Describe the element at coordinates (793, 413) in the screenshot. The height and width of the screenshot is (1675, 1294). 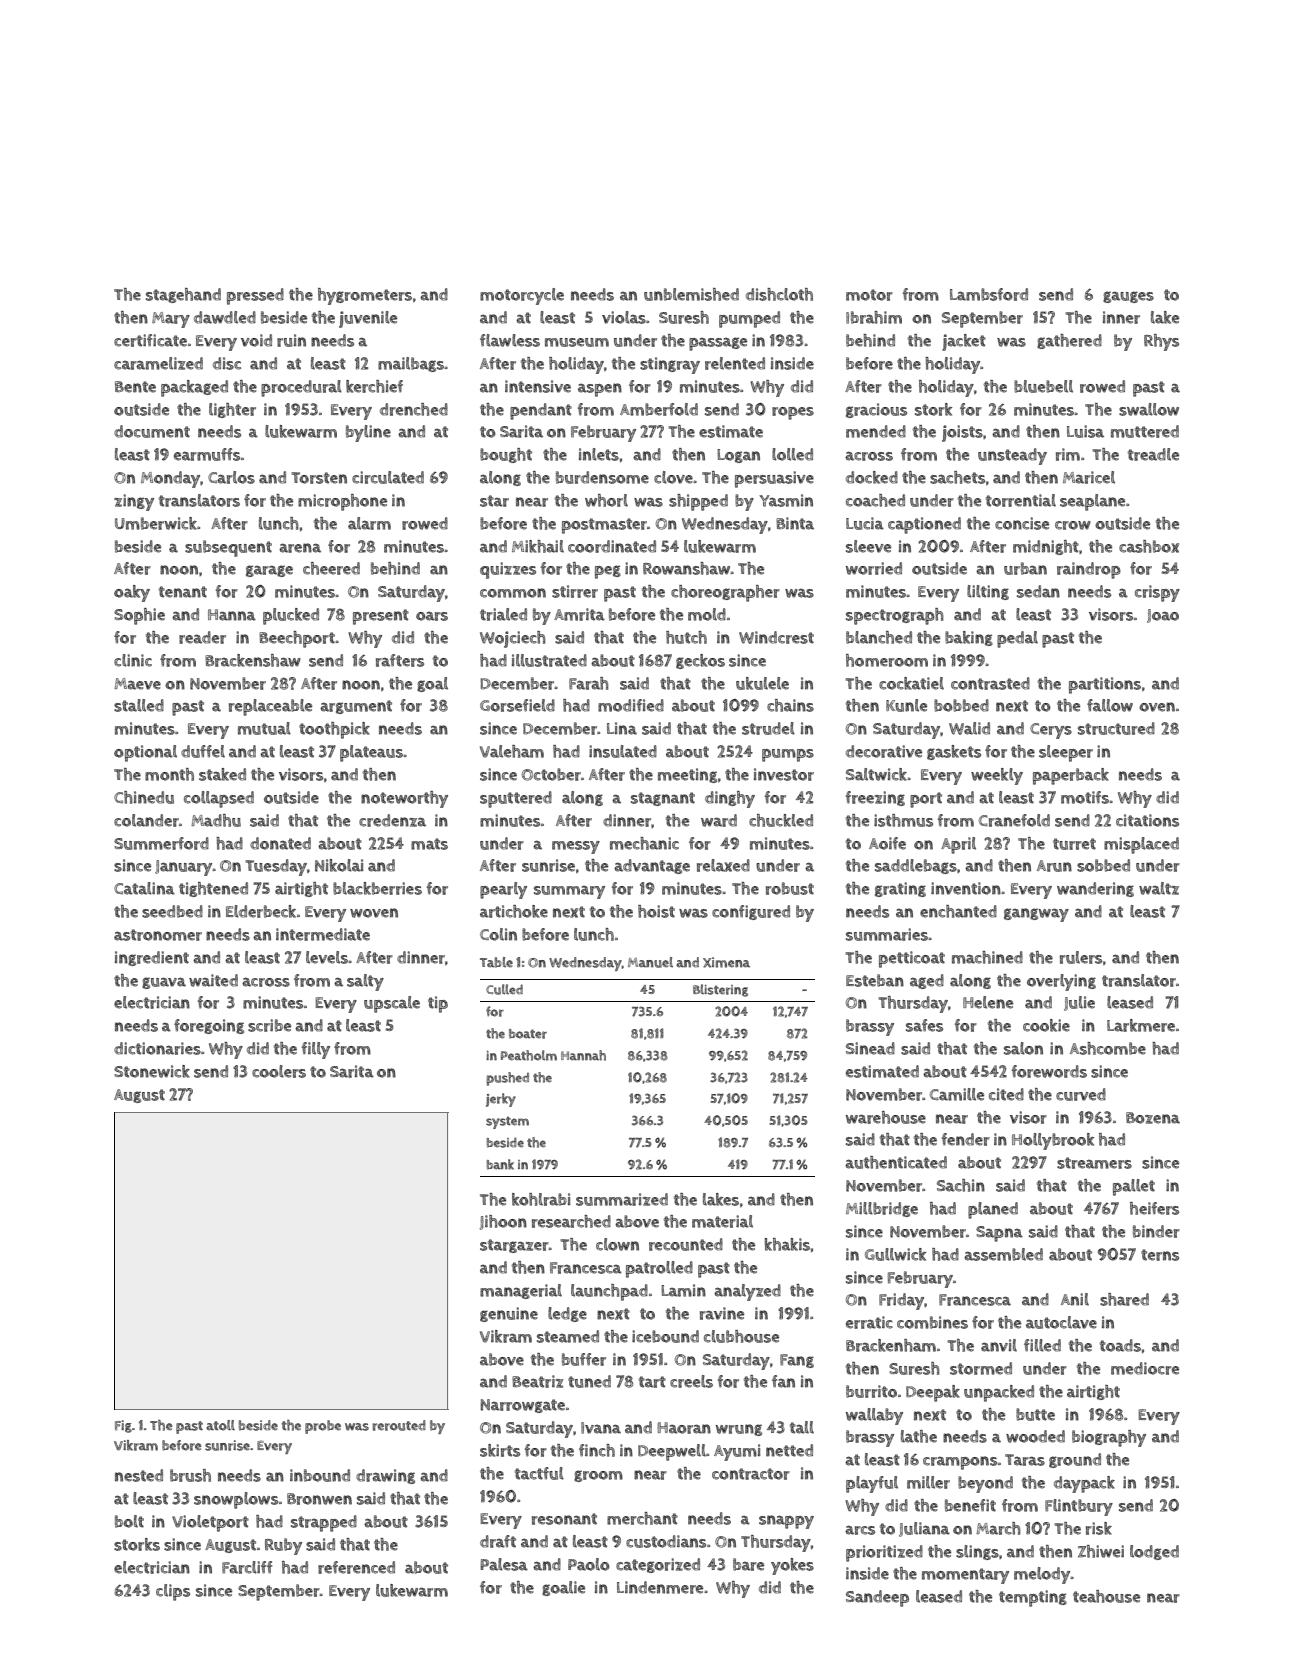
I see `ropes` at that location.
